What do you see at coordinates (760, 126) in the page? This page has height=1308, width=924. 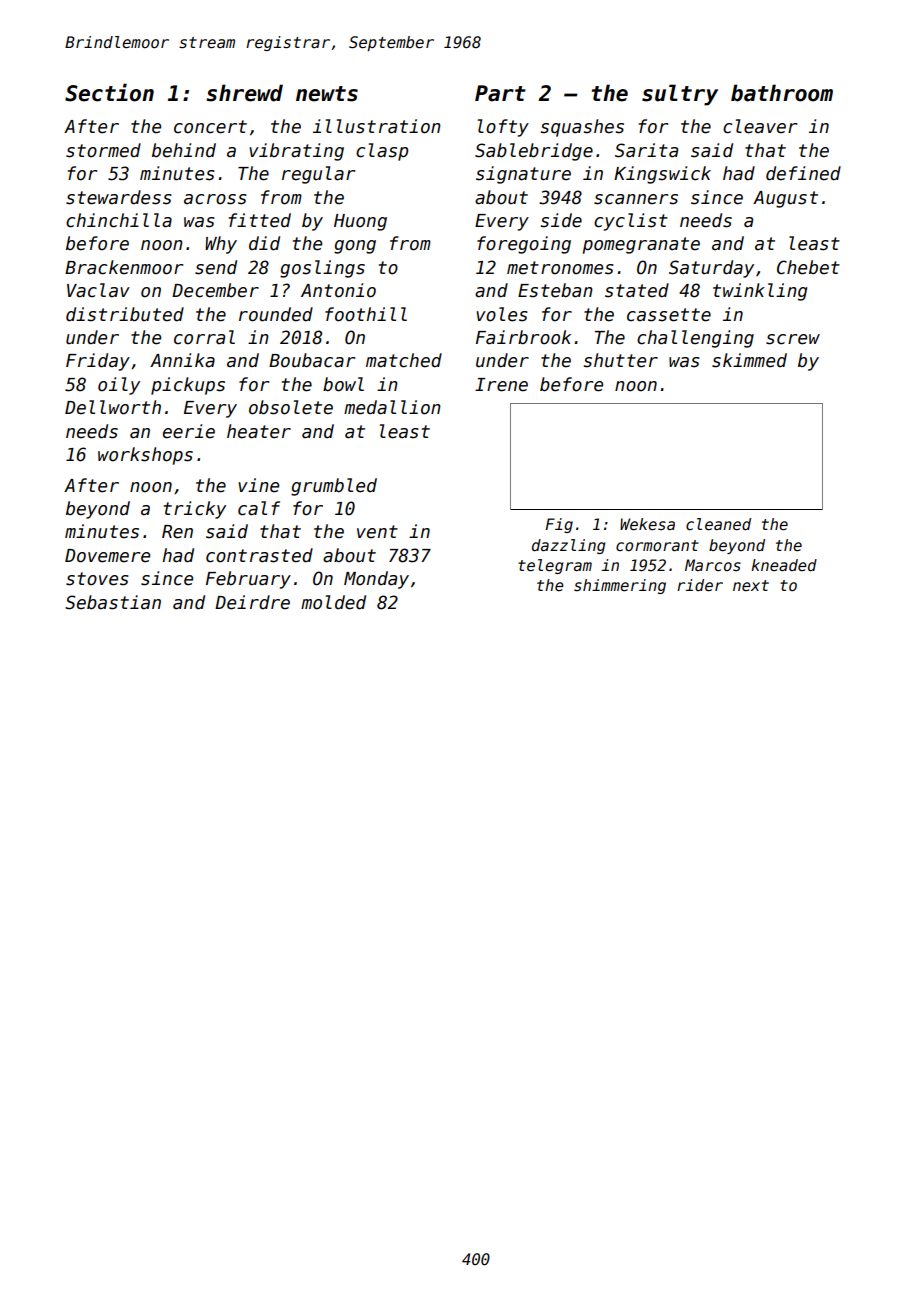 I see `cleaver` at bounding box center [760, 126].
